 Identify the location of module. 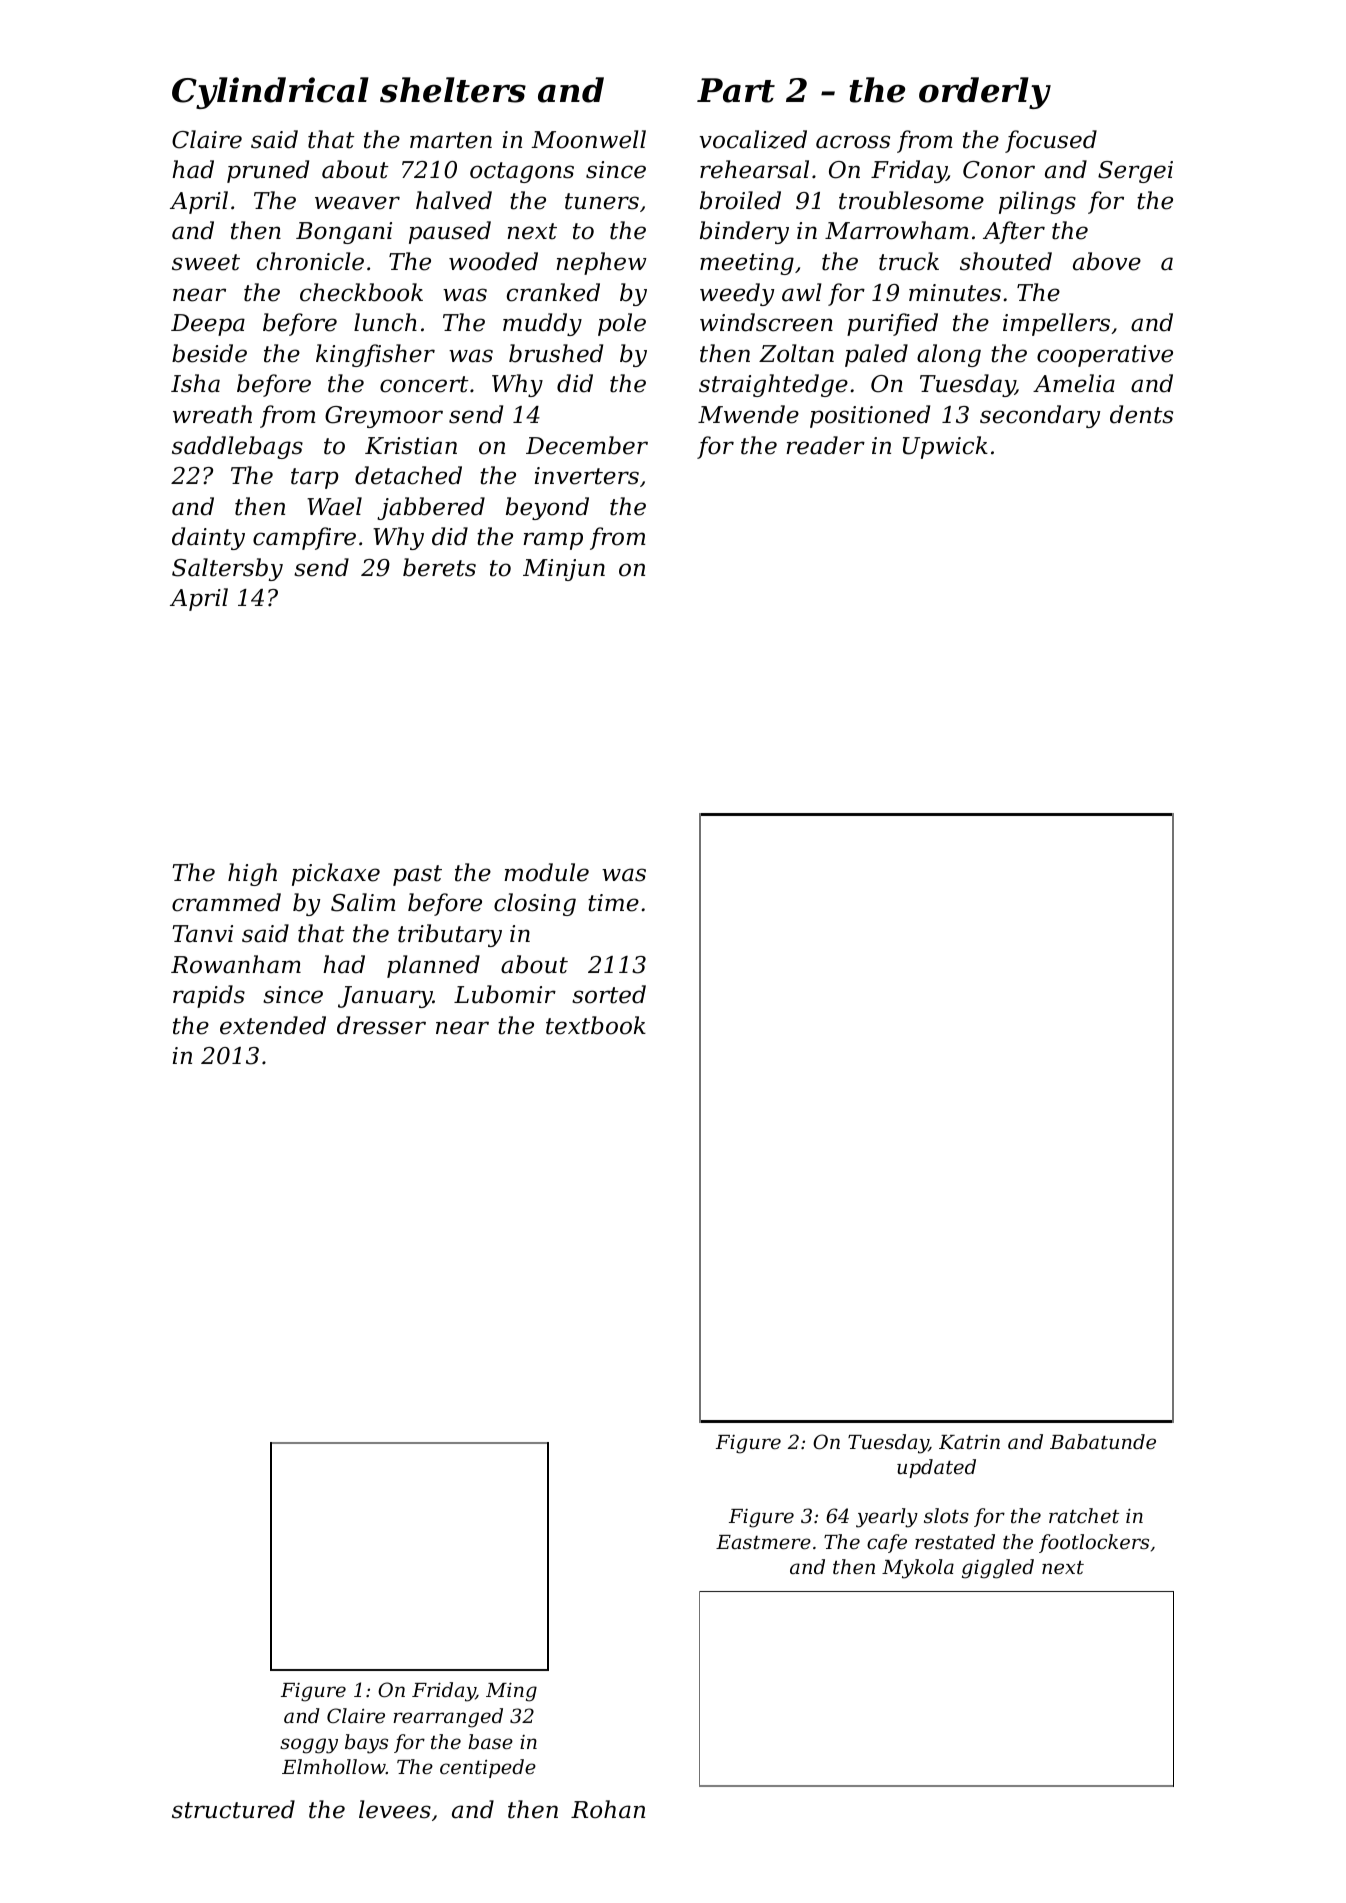
(546, 872).
